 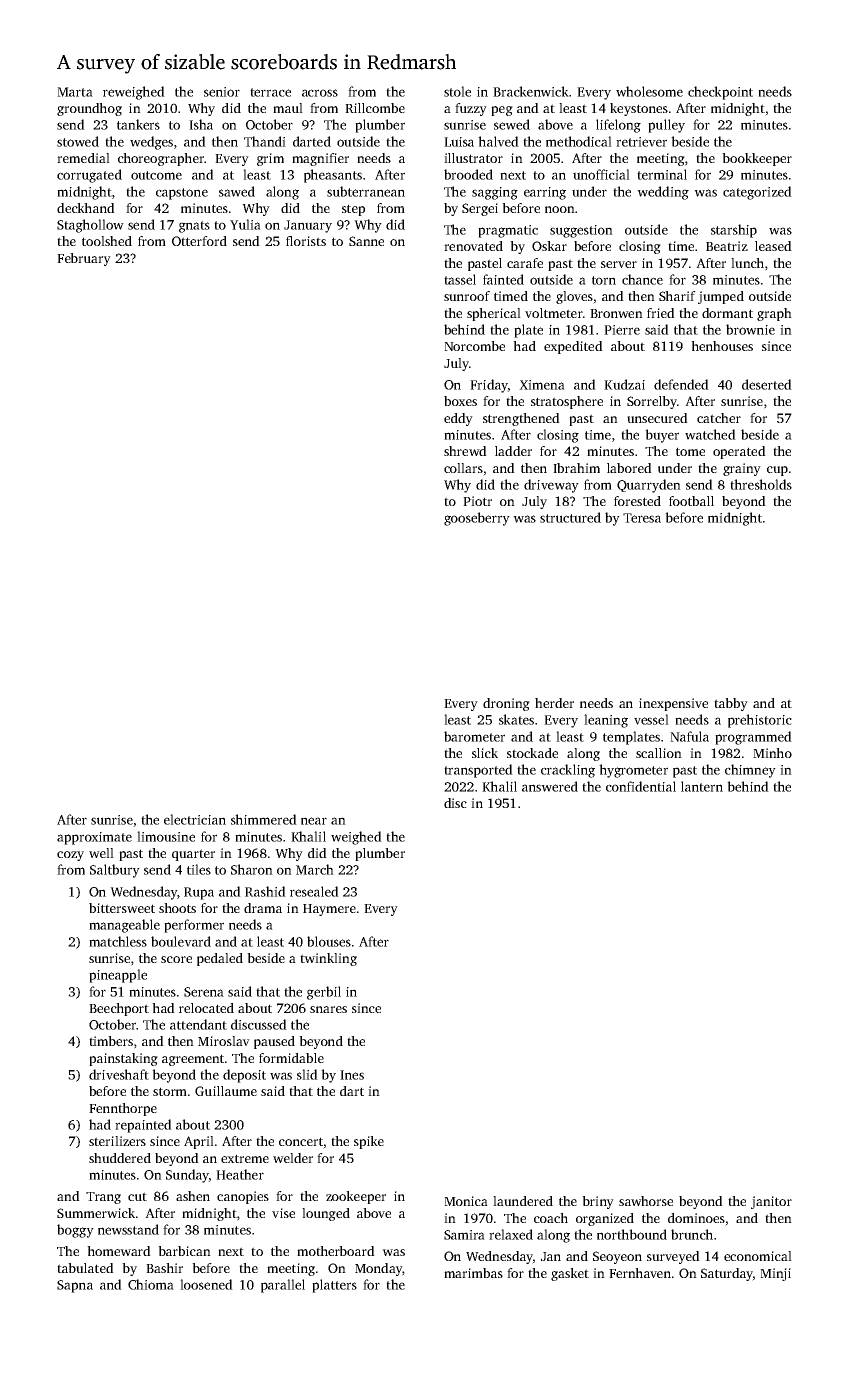 I want to click on spike, so click(x=369, y=1142).
